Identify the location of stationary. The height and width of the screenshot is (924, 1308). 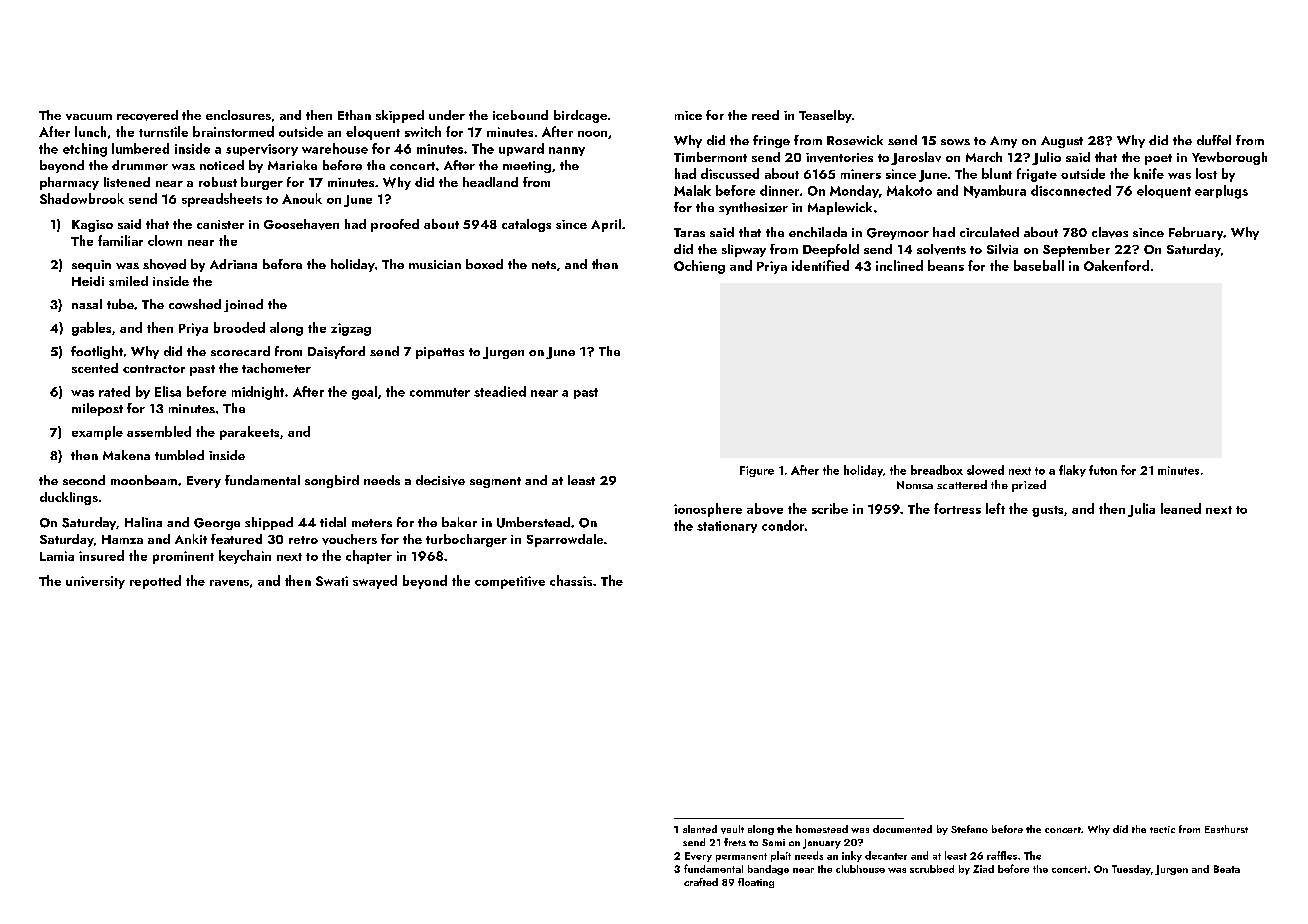
(727, 527).
